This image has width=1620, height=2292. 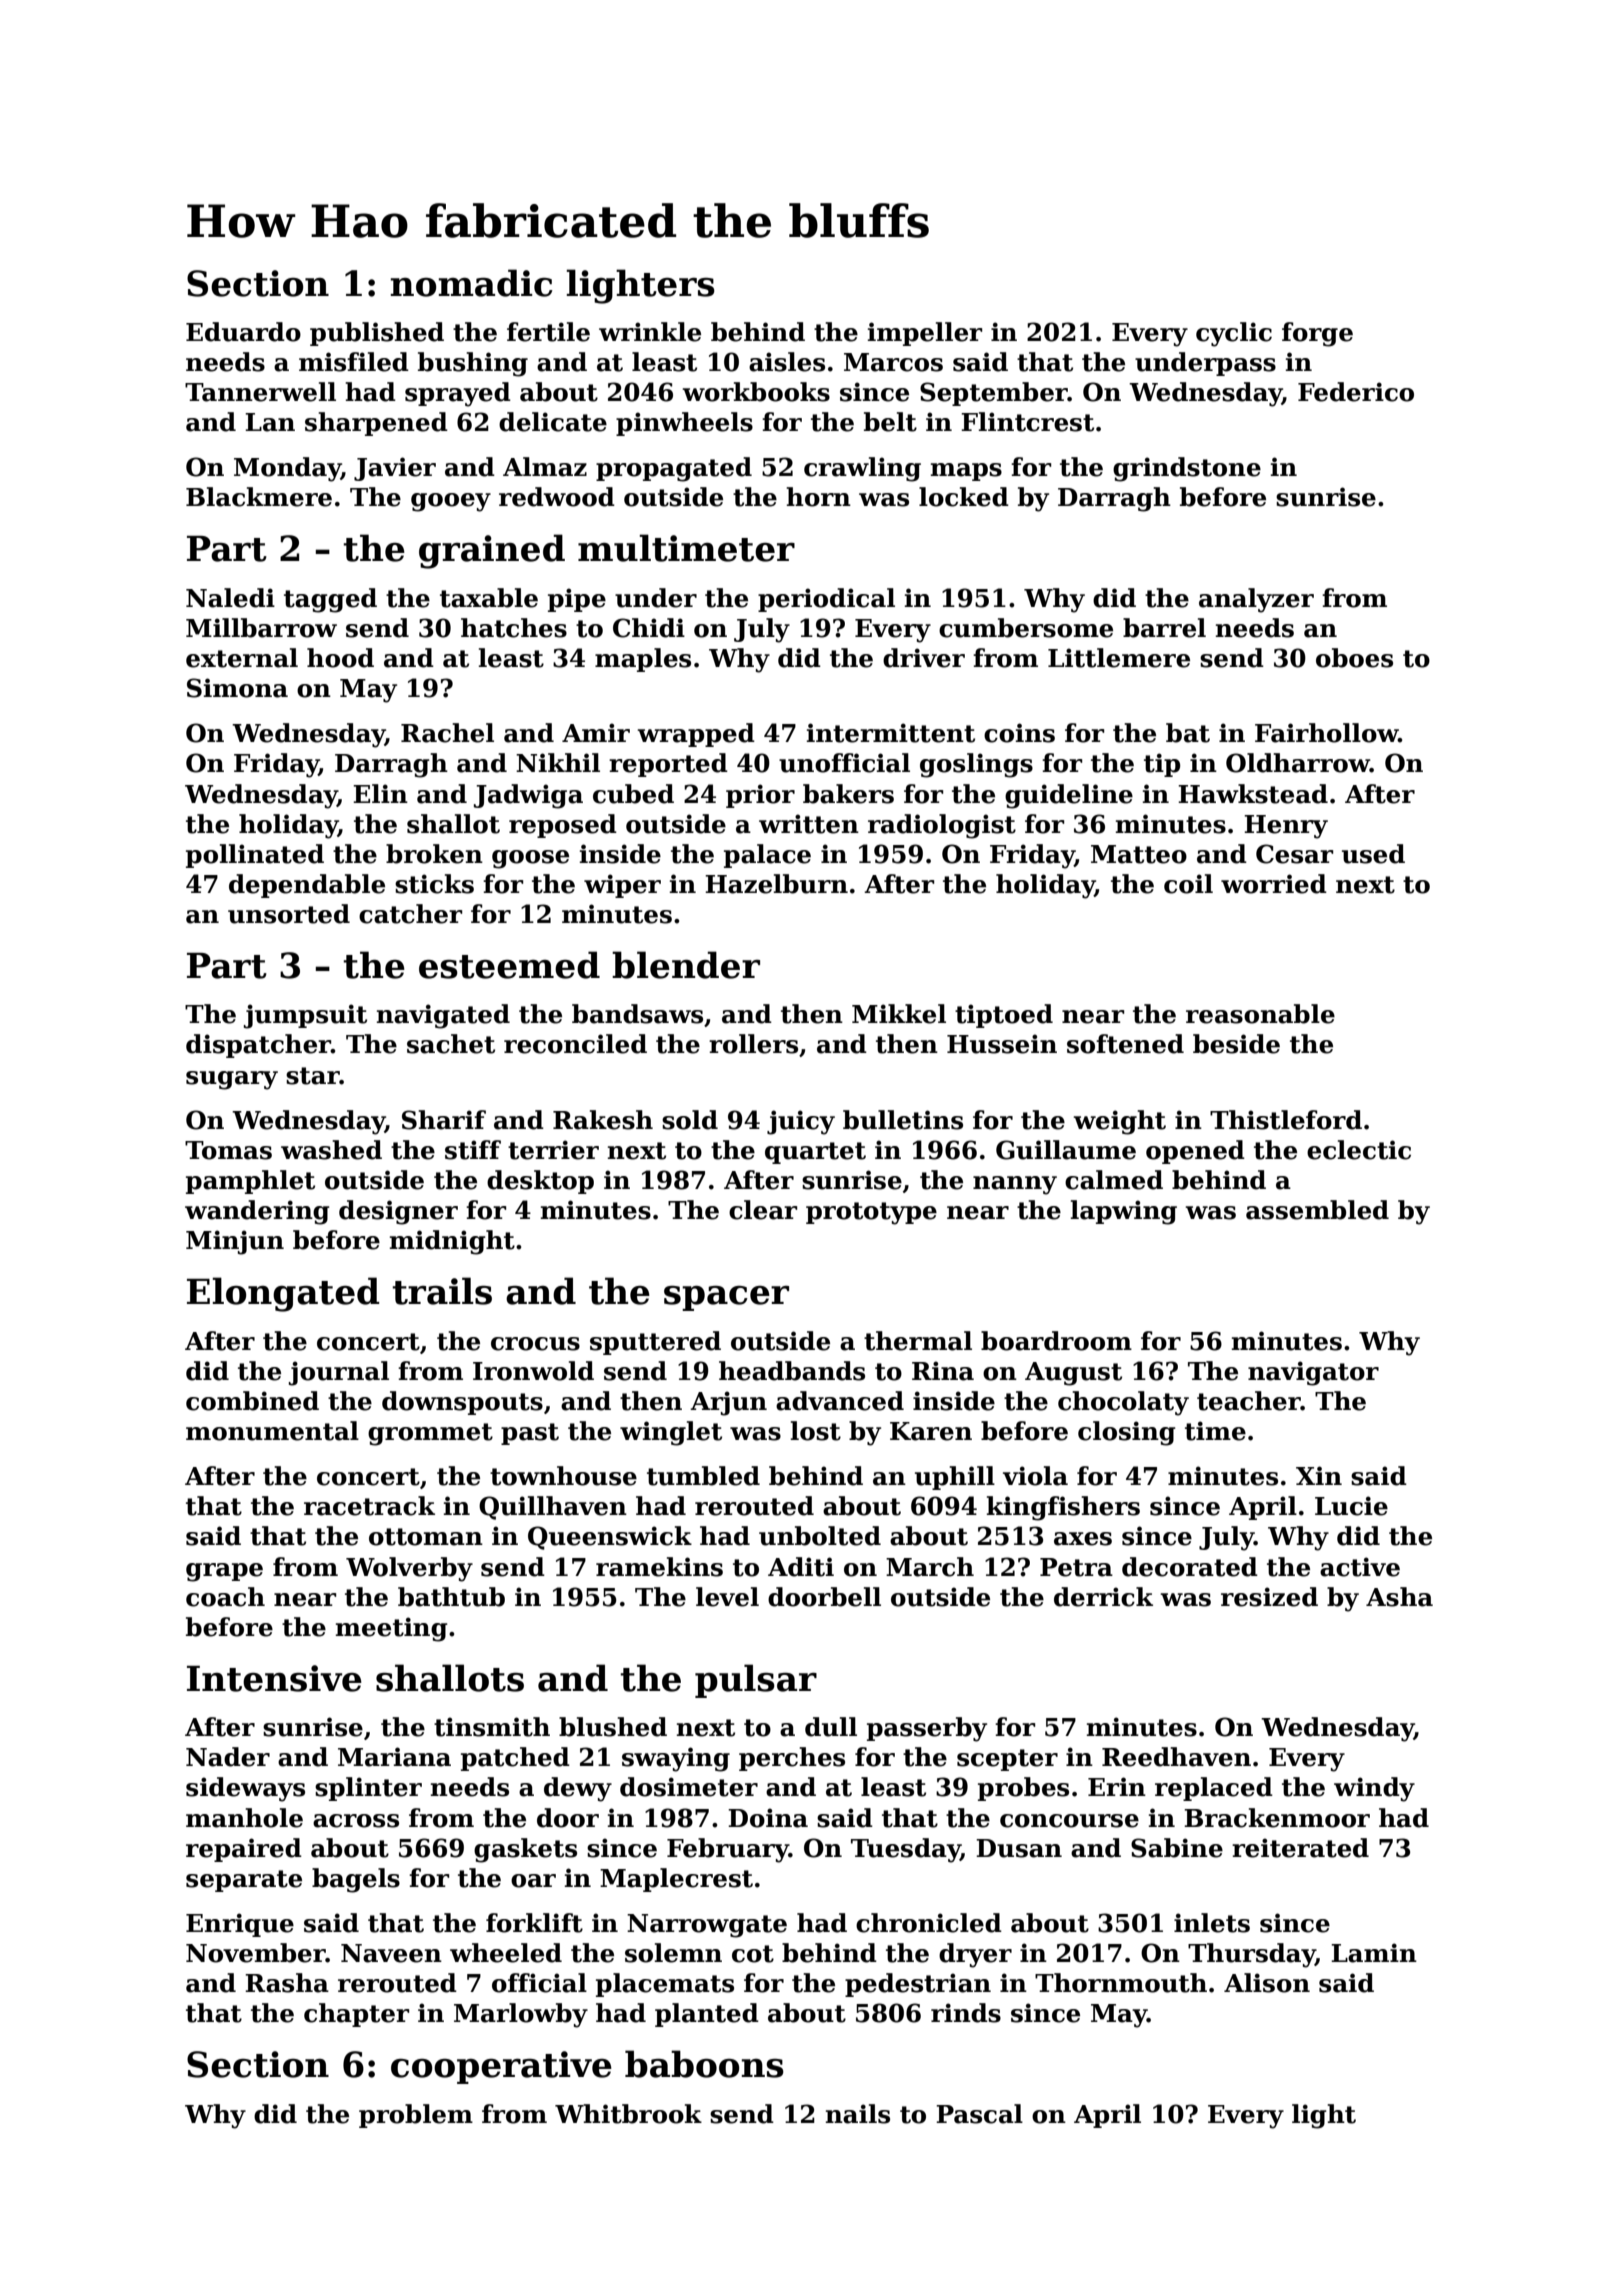 I want to click on cumbersome, so click(x=1026, y=628).
